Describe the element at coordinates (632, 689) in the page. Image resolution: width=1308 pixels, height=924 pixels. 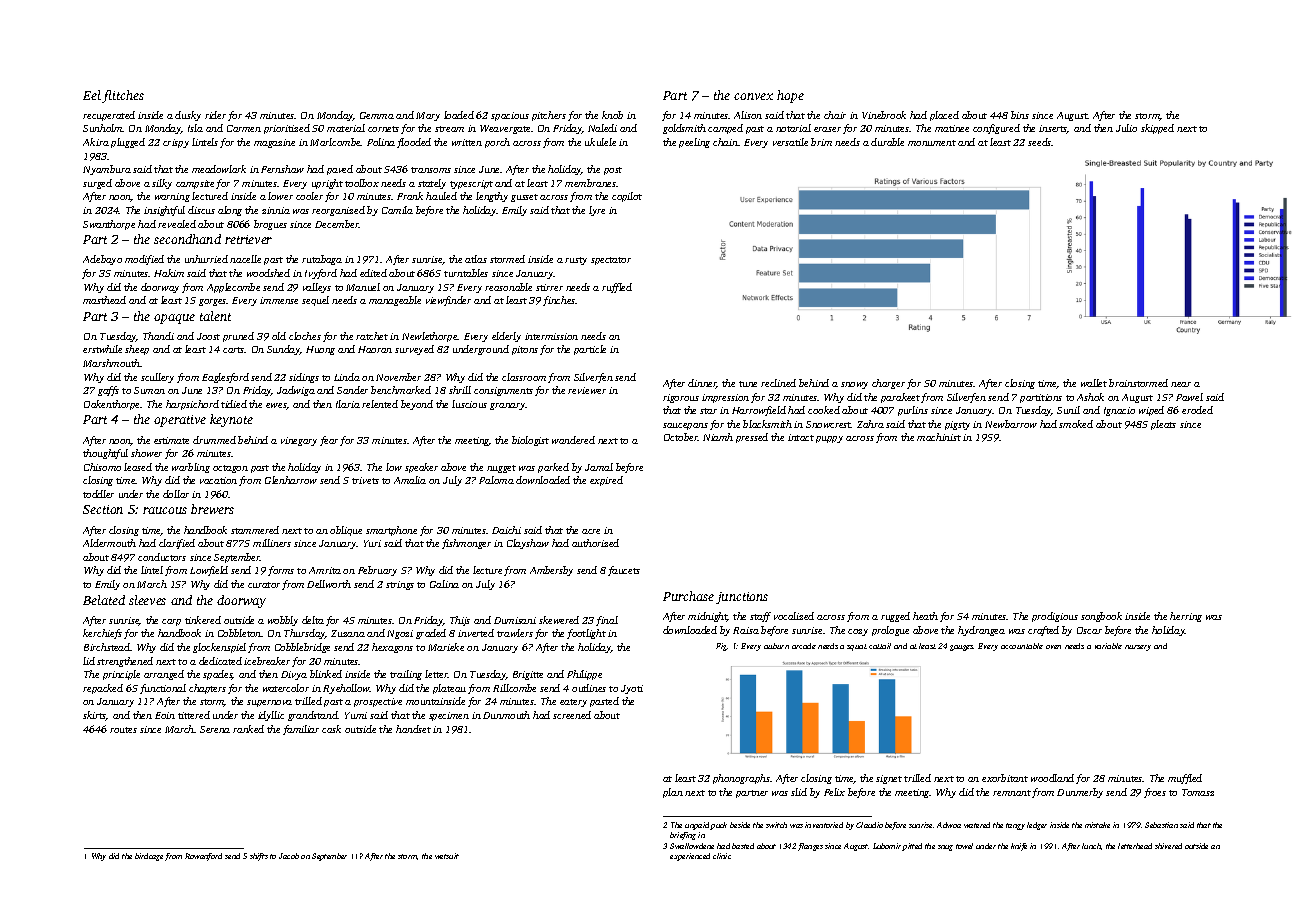
I see `Jyoti` at that location.
